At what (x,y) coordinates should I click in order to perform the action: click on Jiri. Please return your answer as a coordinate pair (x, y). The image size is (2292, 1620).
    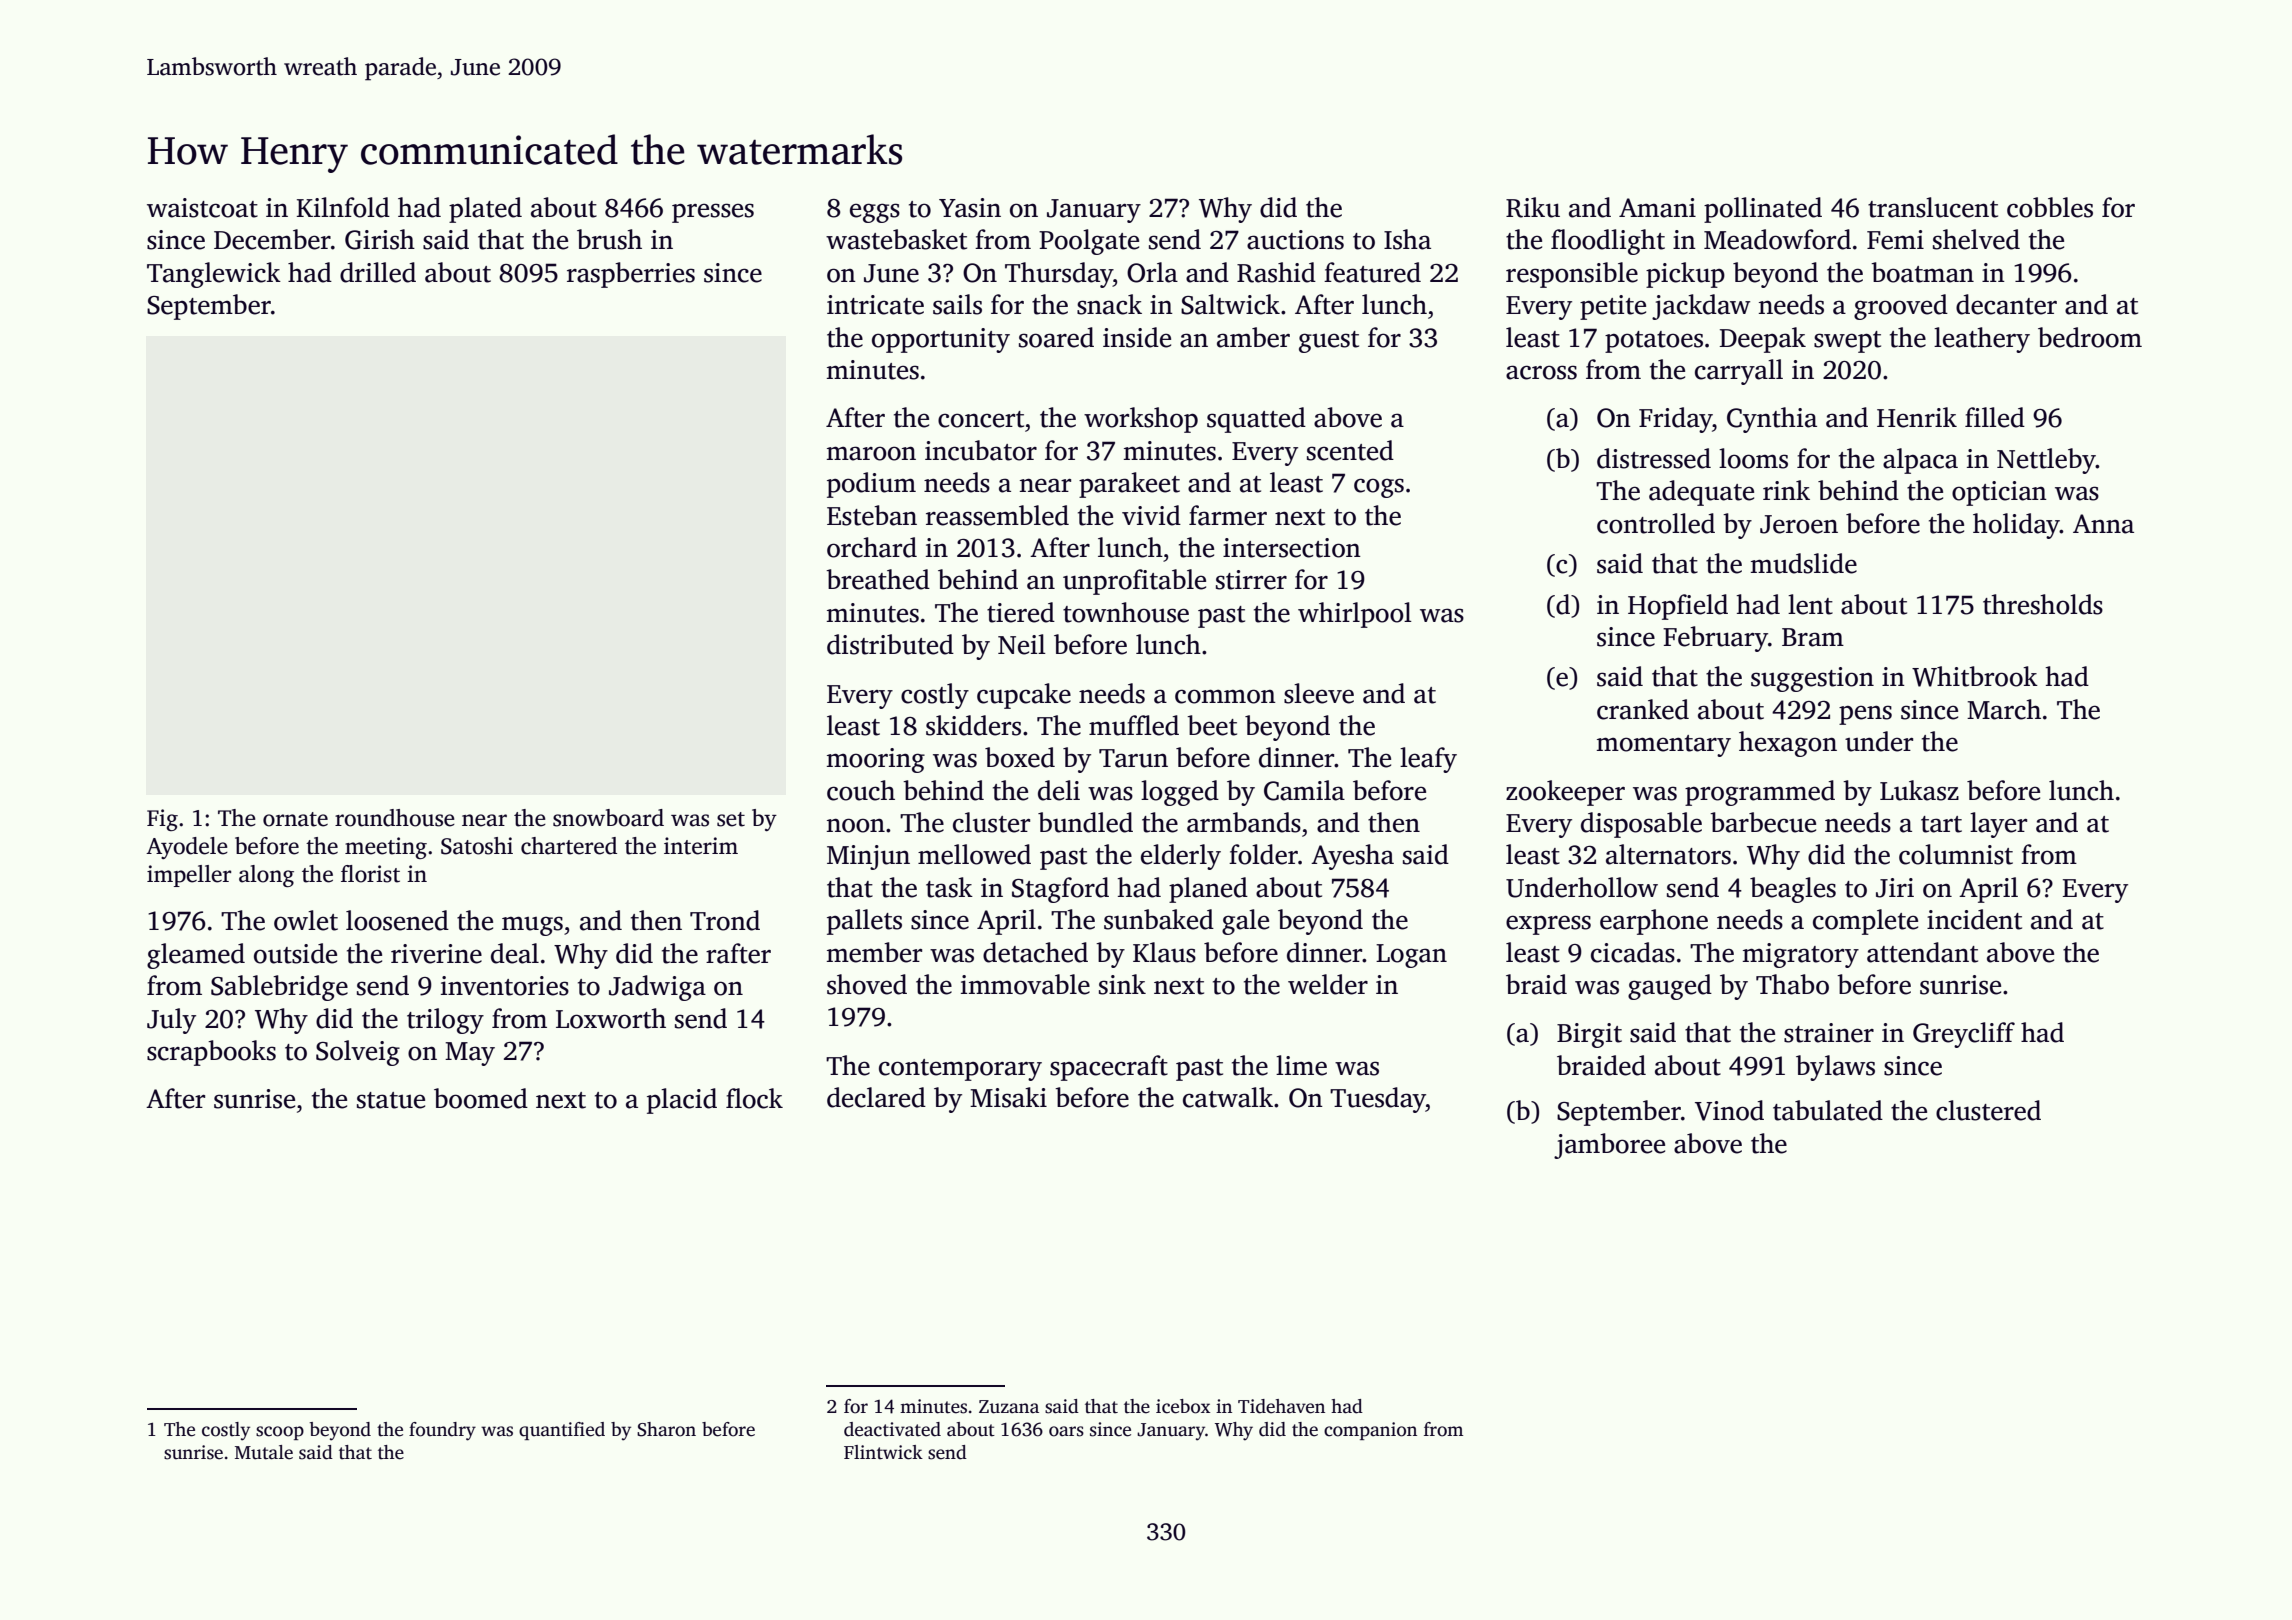
    Looking at the image, I should click on (1895, 888).
